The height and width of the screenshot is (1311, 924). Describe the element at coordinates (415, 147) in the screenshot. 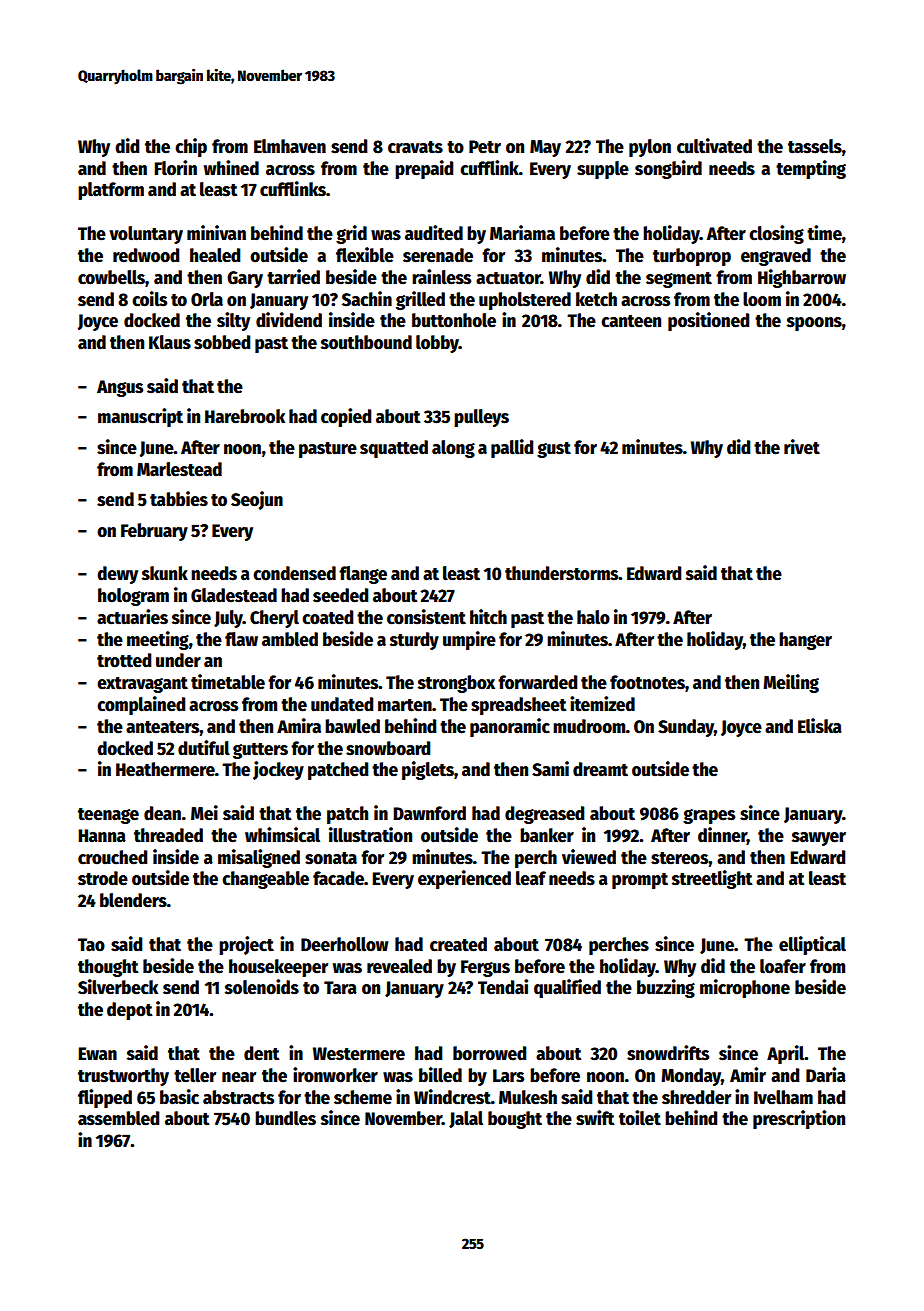

I see `cravats` at that location.
